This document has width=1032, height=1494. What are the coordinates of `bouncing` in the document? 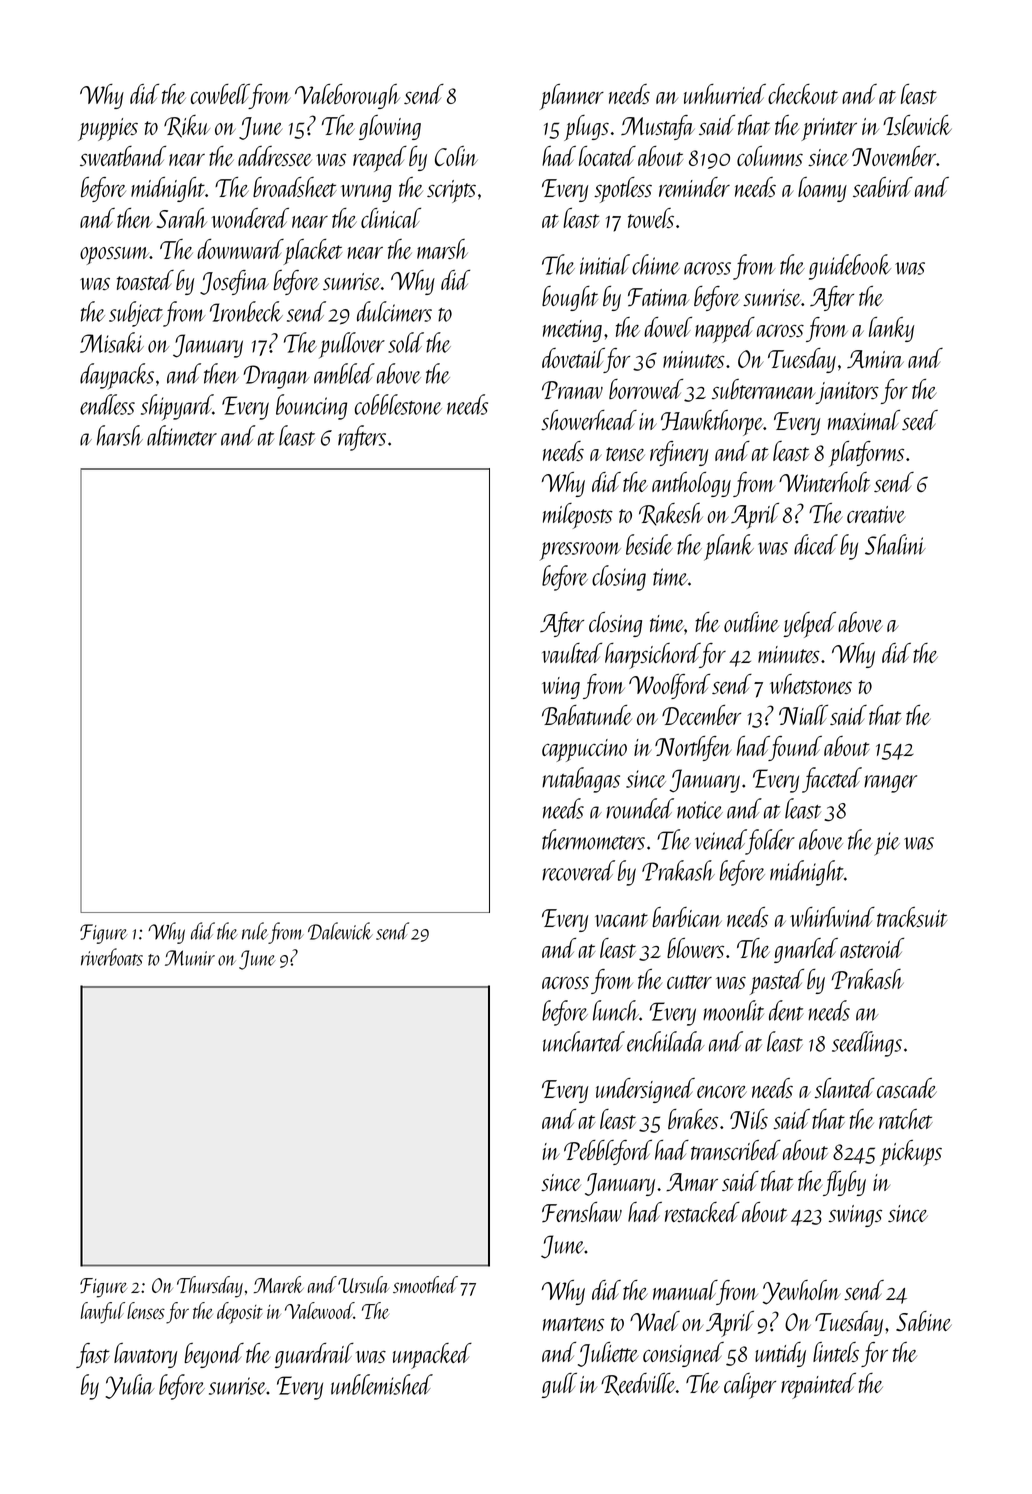 It's located at (311, 407).
